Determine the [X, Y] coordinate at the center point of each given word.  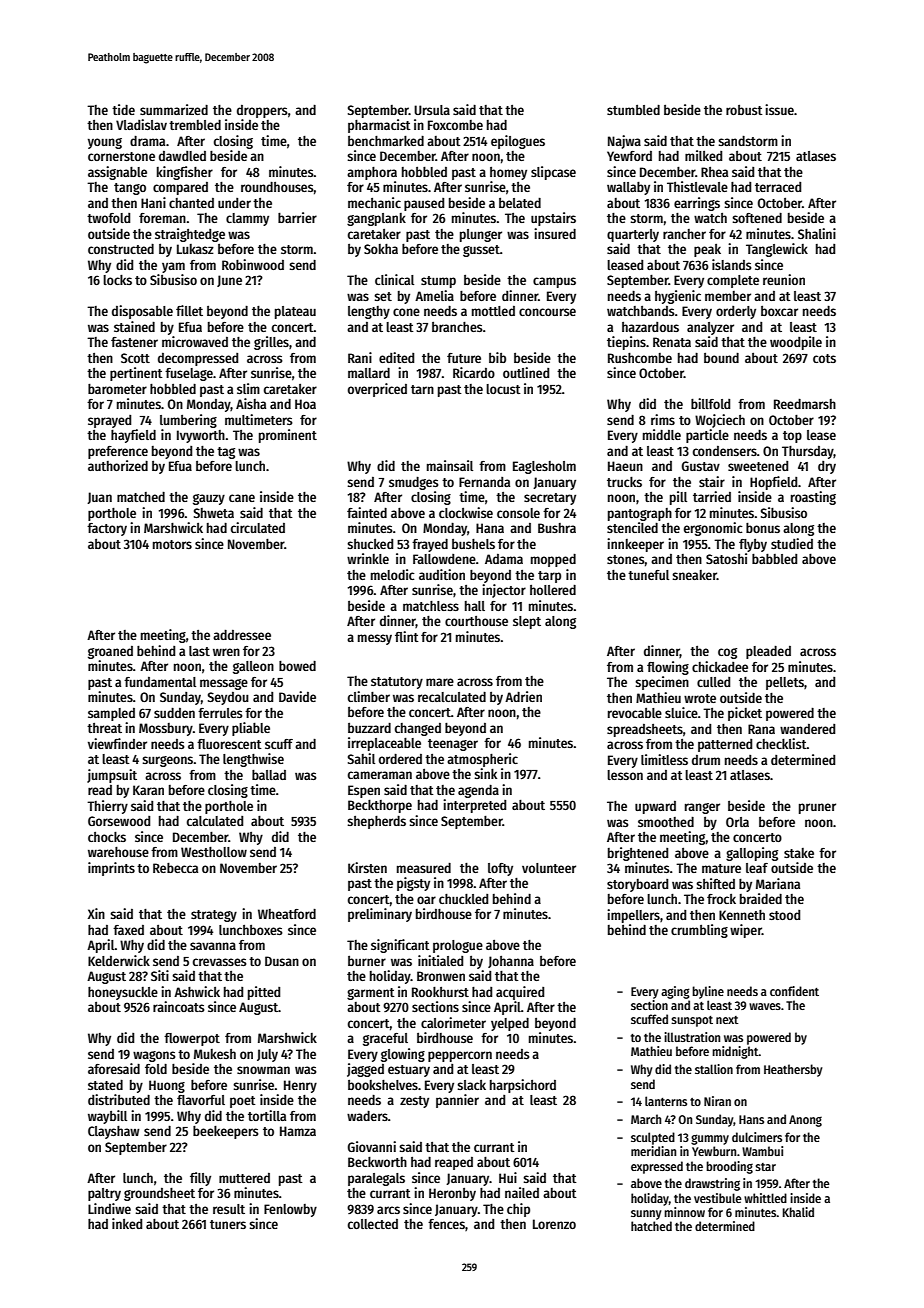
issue [779, 109]
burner [367, 961]
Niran [717, 1101]
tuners [228, 1224]
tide [123, 109]
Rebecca [175, 868]
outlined [526, 372]
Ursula [432, 110]
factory [107, 529]
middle [662, 434]
